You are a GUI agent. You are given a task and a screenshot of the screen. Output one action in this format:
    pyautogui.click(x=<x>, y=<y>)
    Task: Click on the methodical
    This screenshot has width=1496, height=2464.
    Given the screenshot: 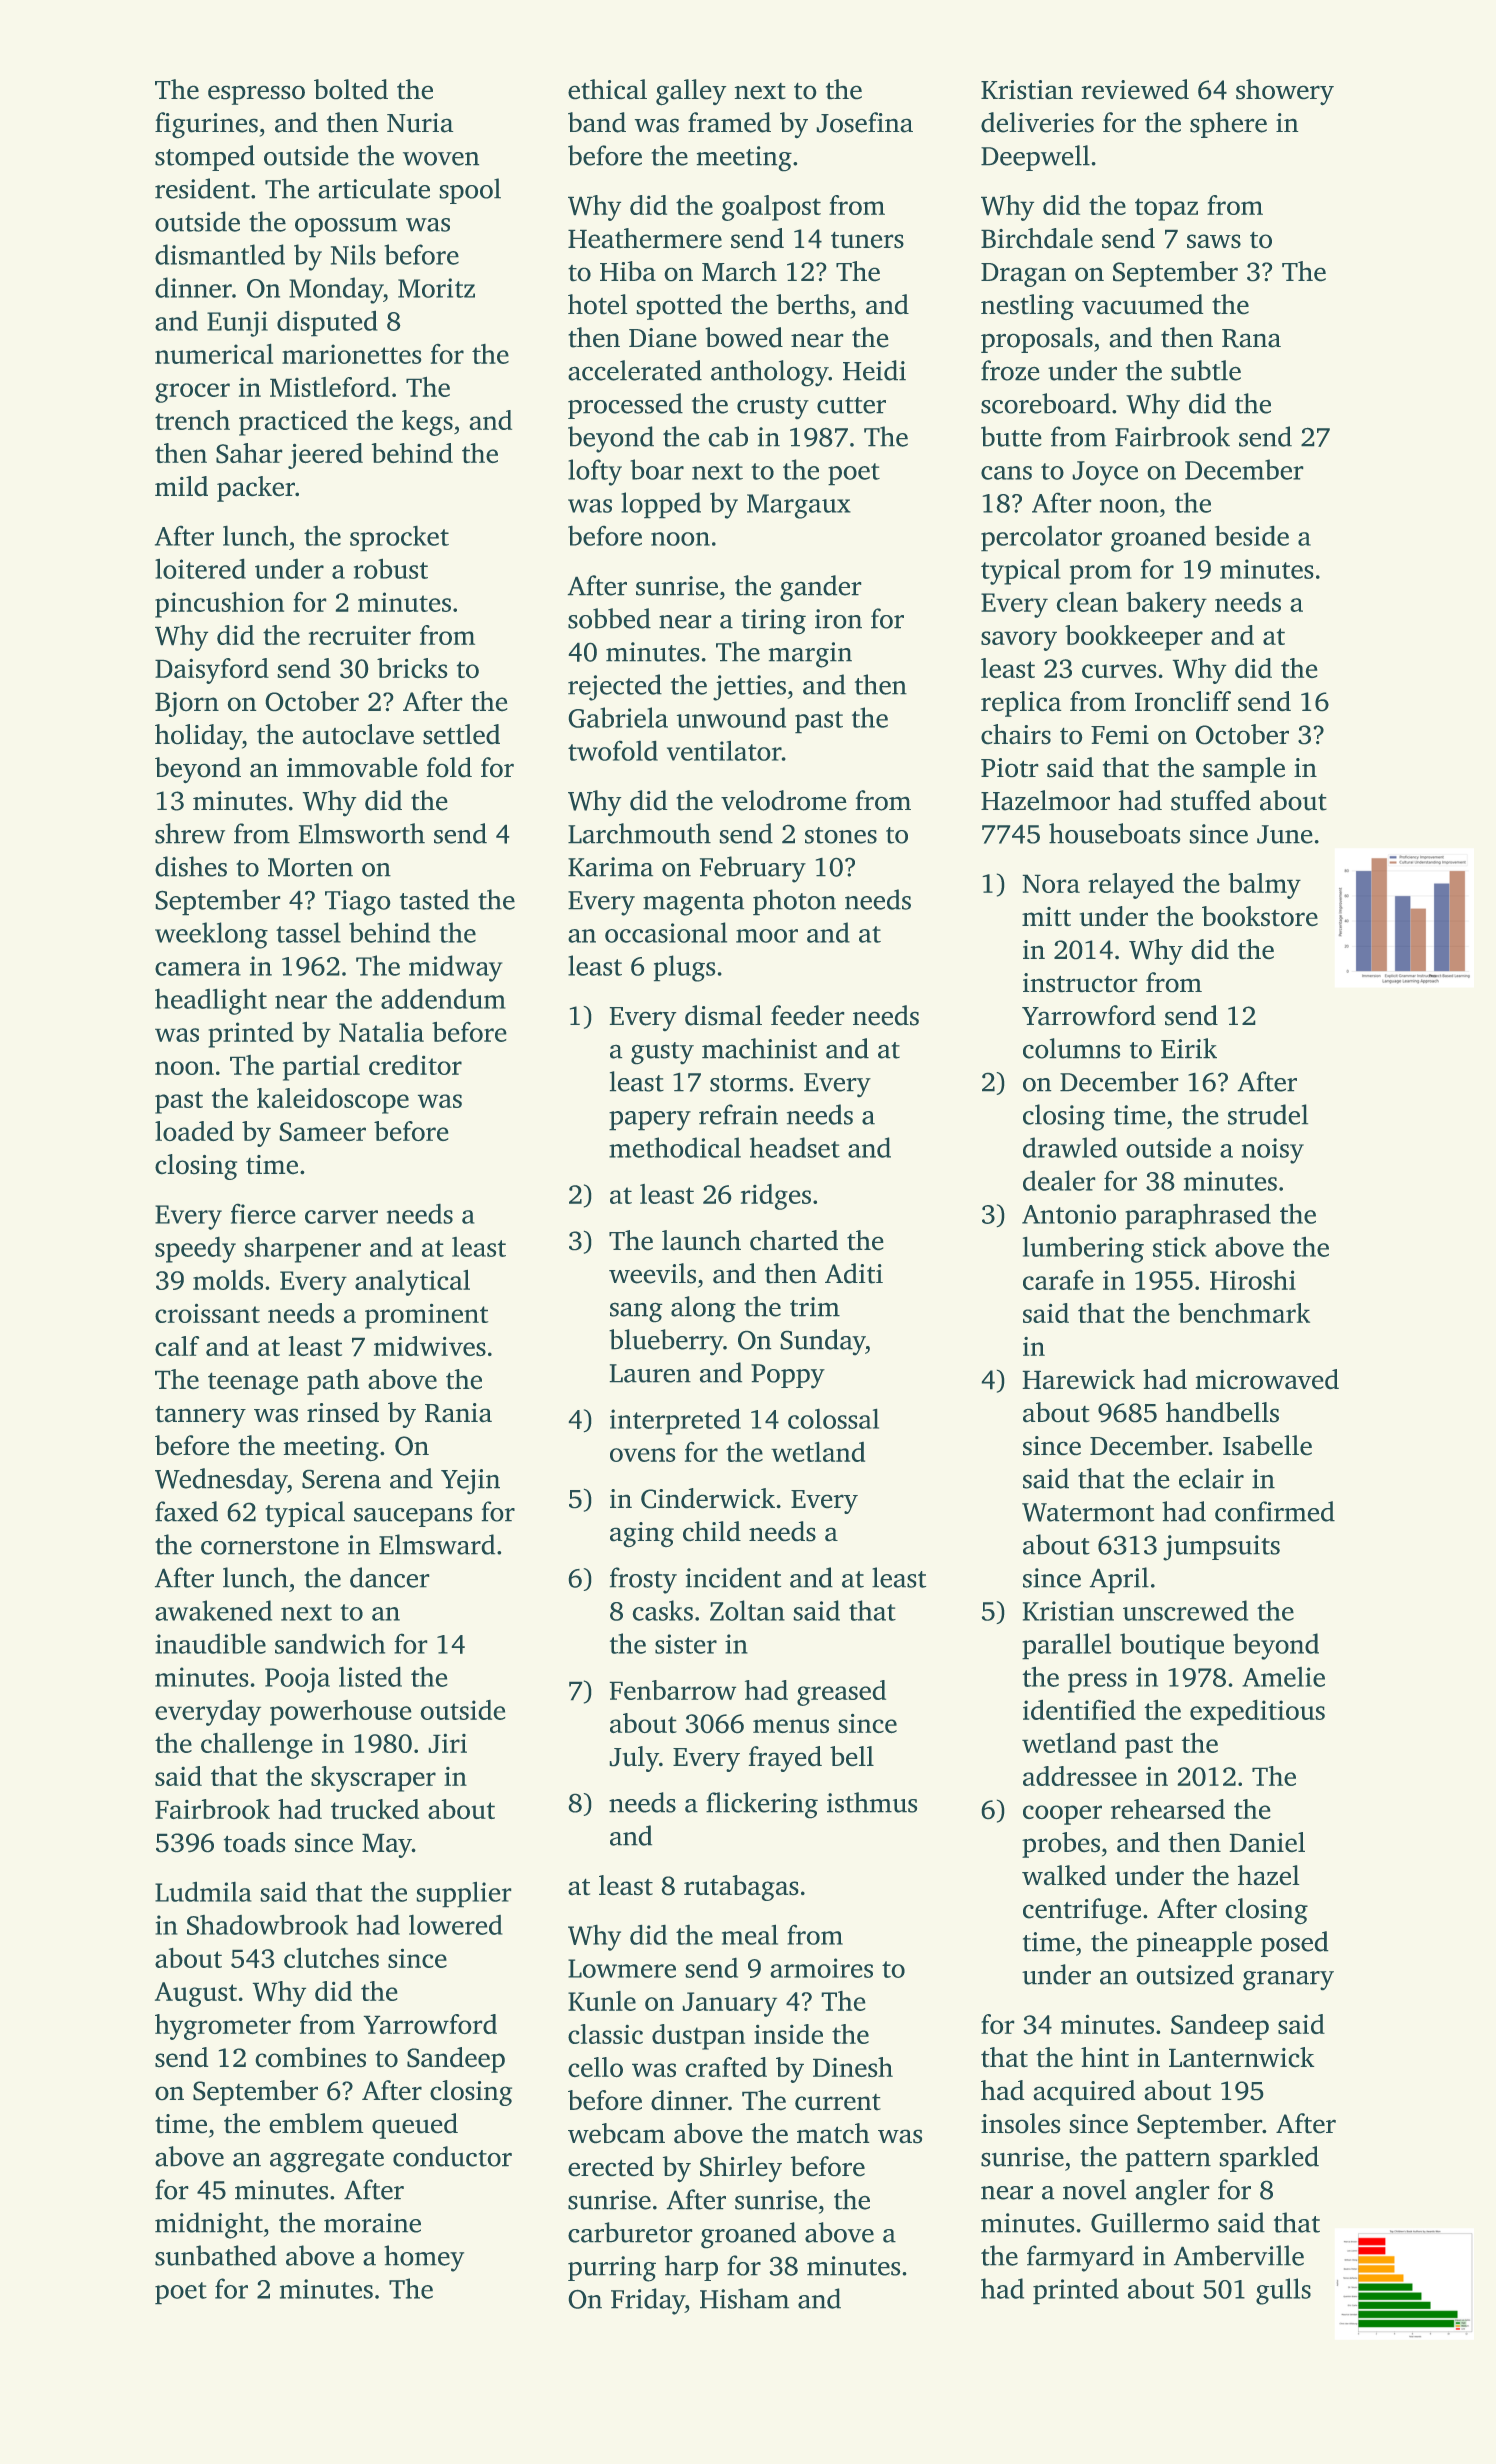 What is the action you would take?
    pyautogui.click(x=675, y=1147)
